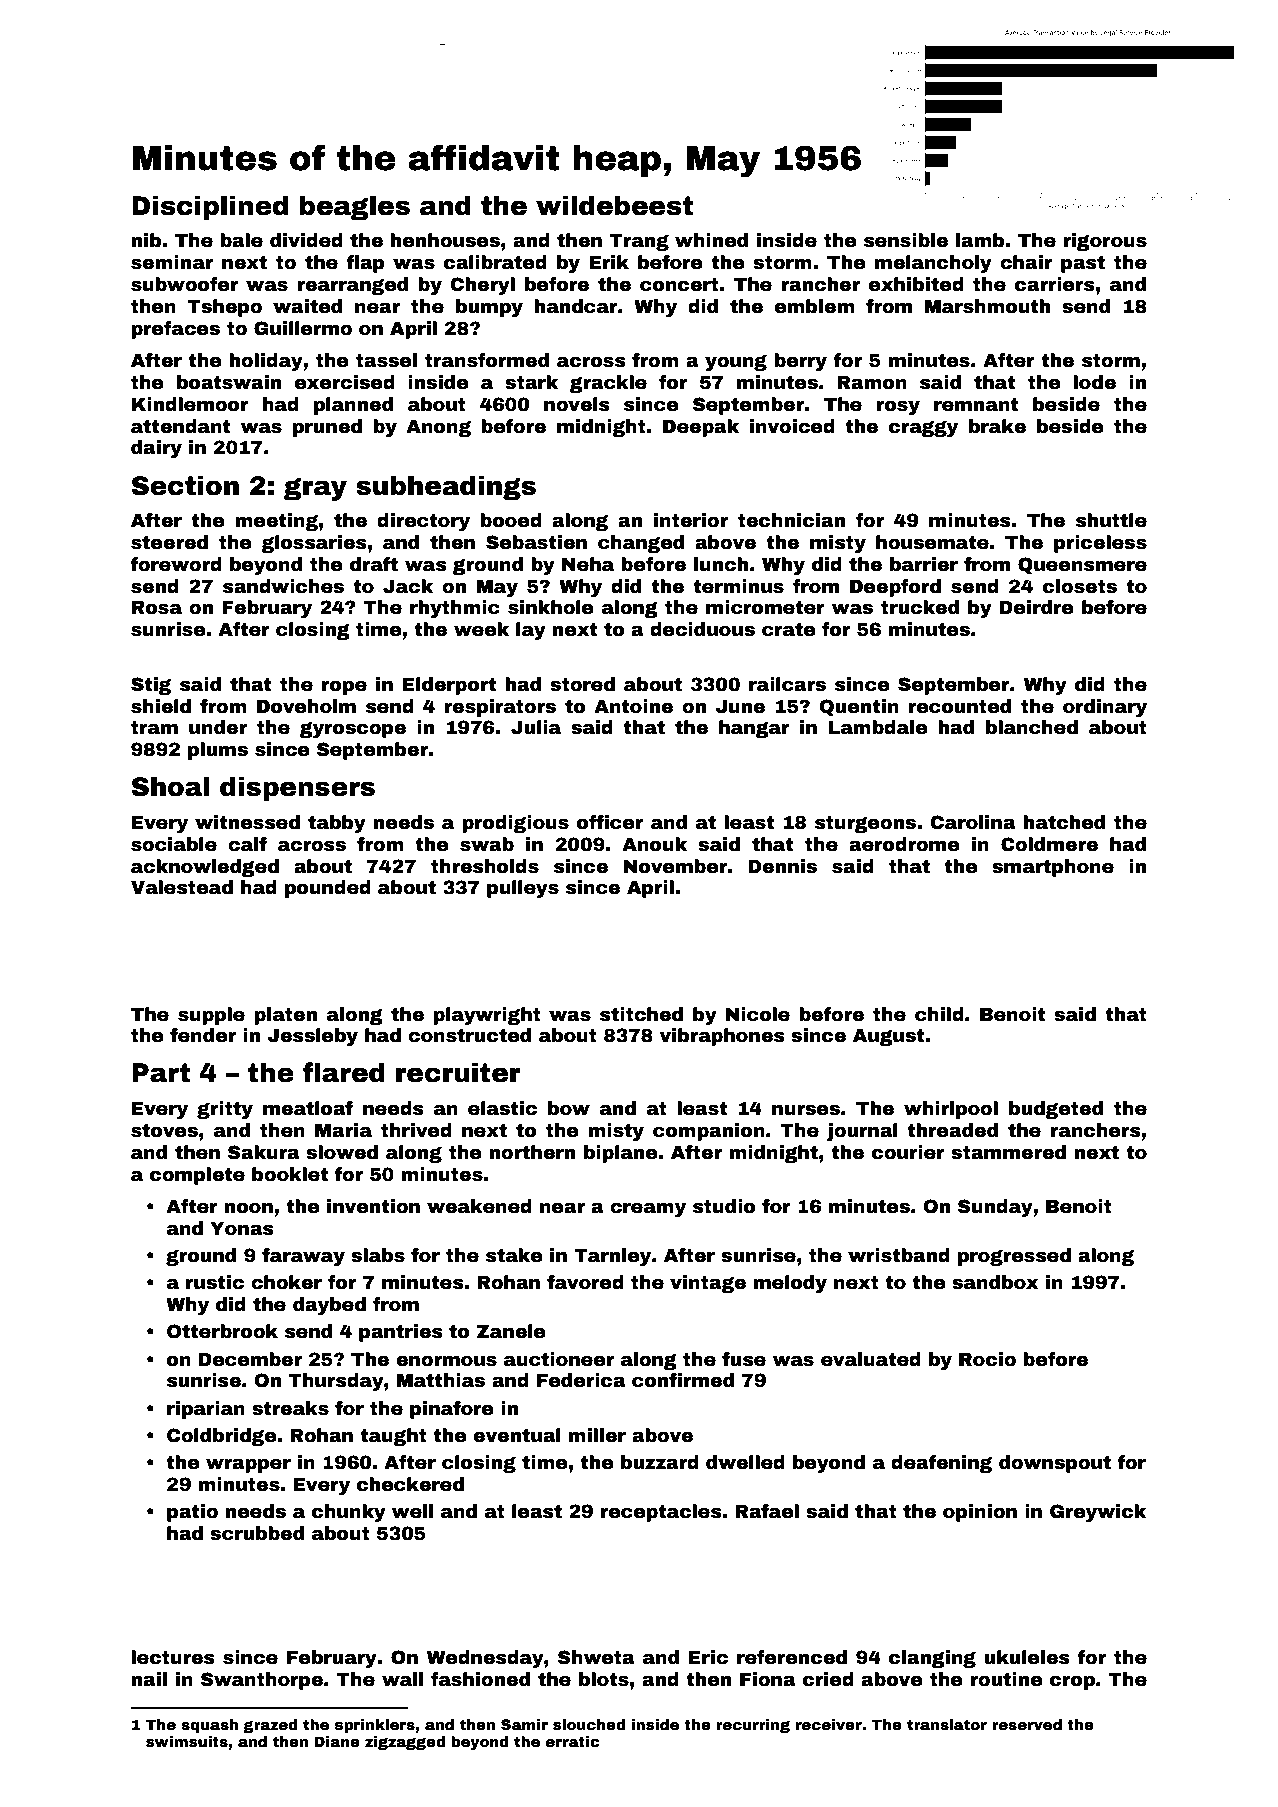 This screenshot has height=1807, width=1278. Describe the element at coordinates (487, 844) in the screenshot. I see `swab` at that location.
